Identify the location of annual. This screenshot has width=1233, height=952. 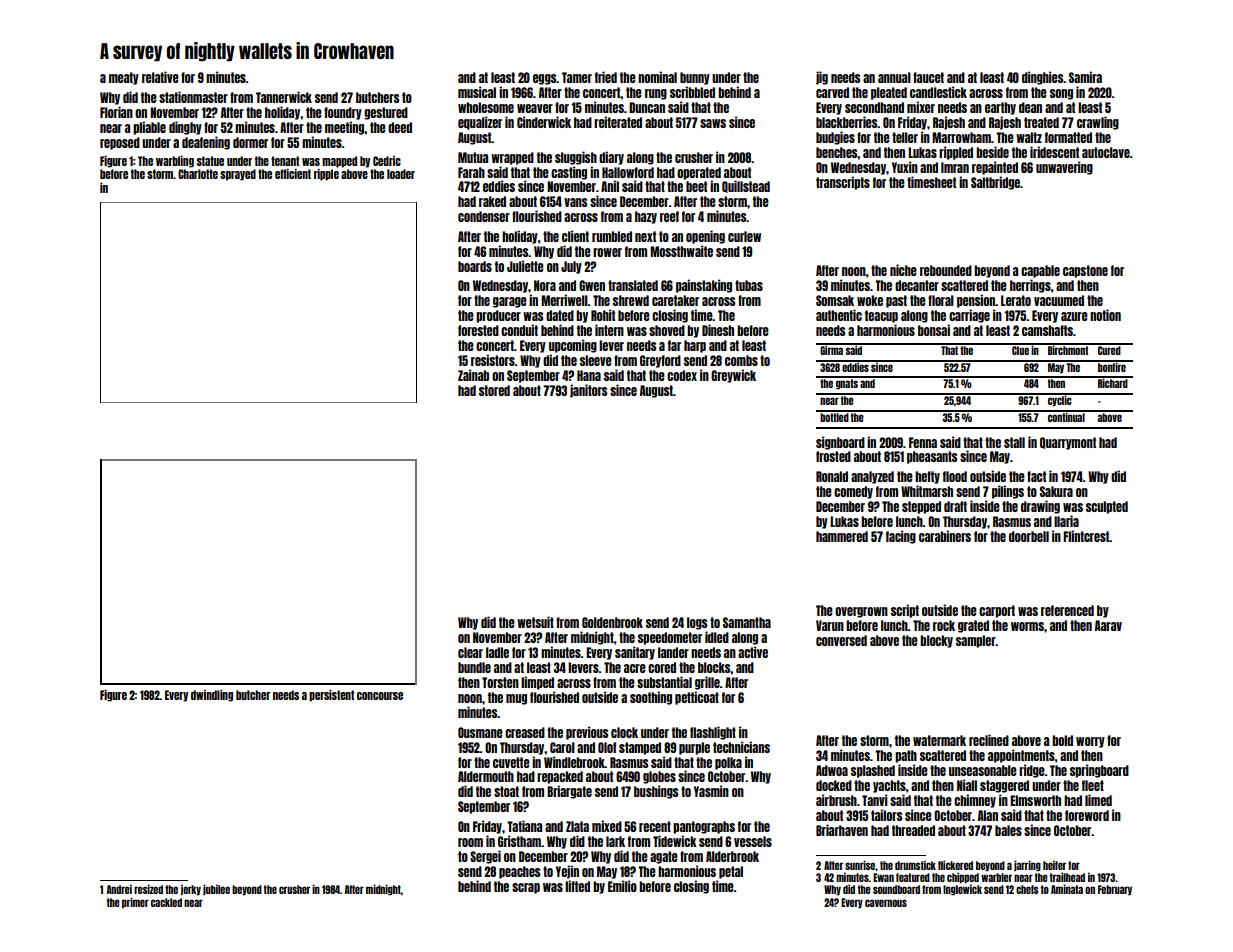
(894, 77).
